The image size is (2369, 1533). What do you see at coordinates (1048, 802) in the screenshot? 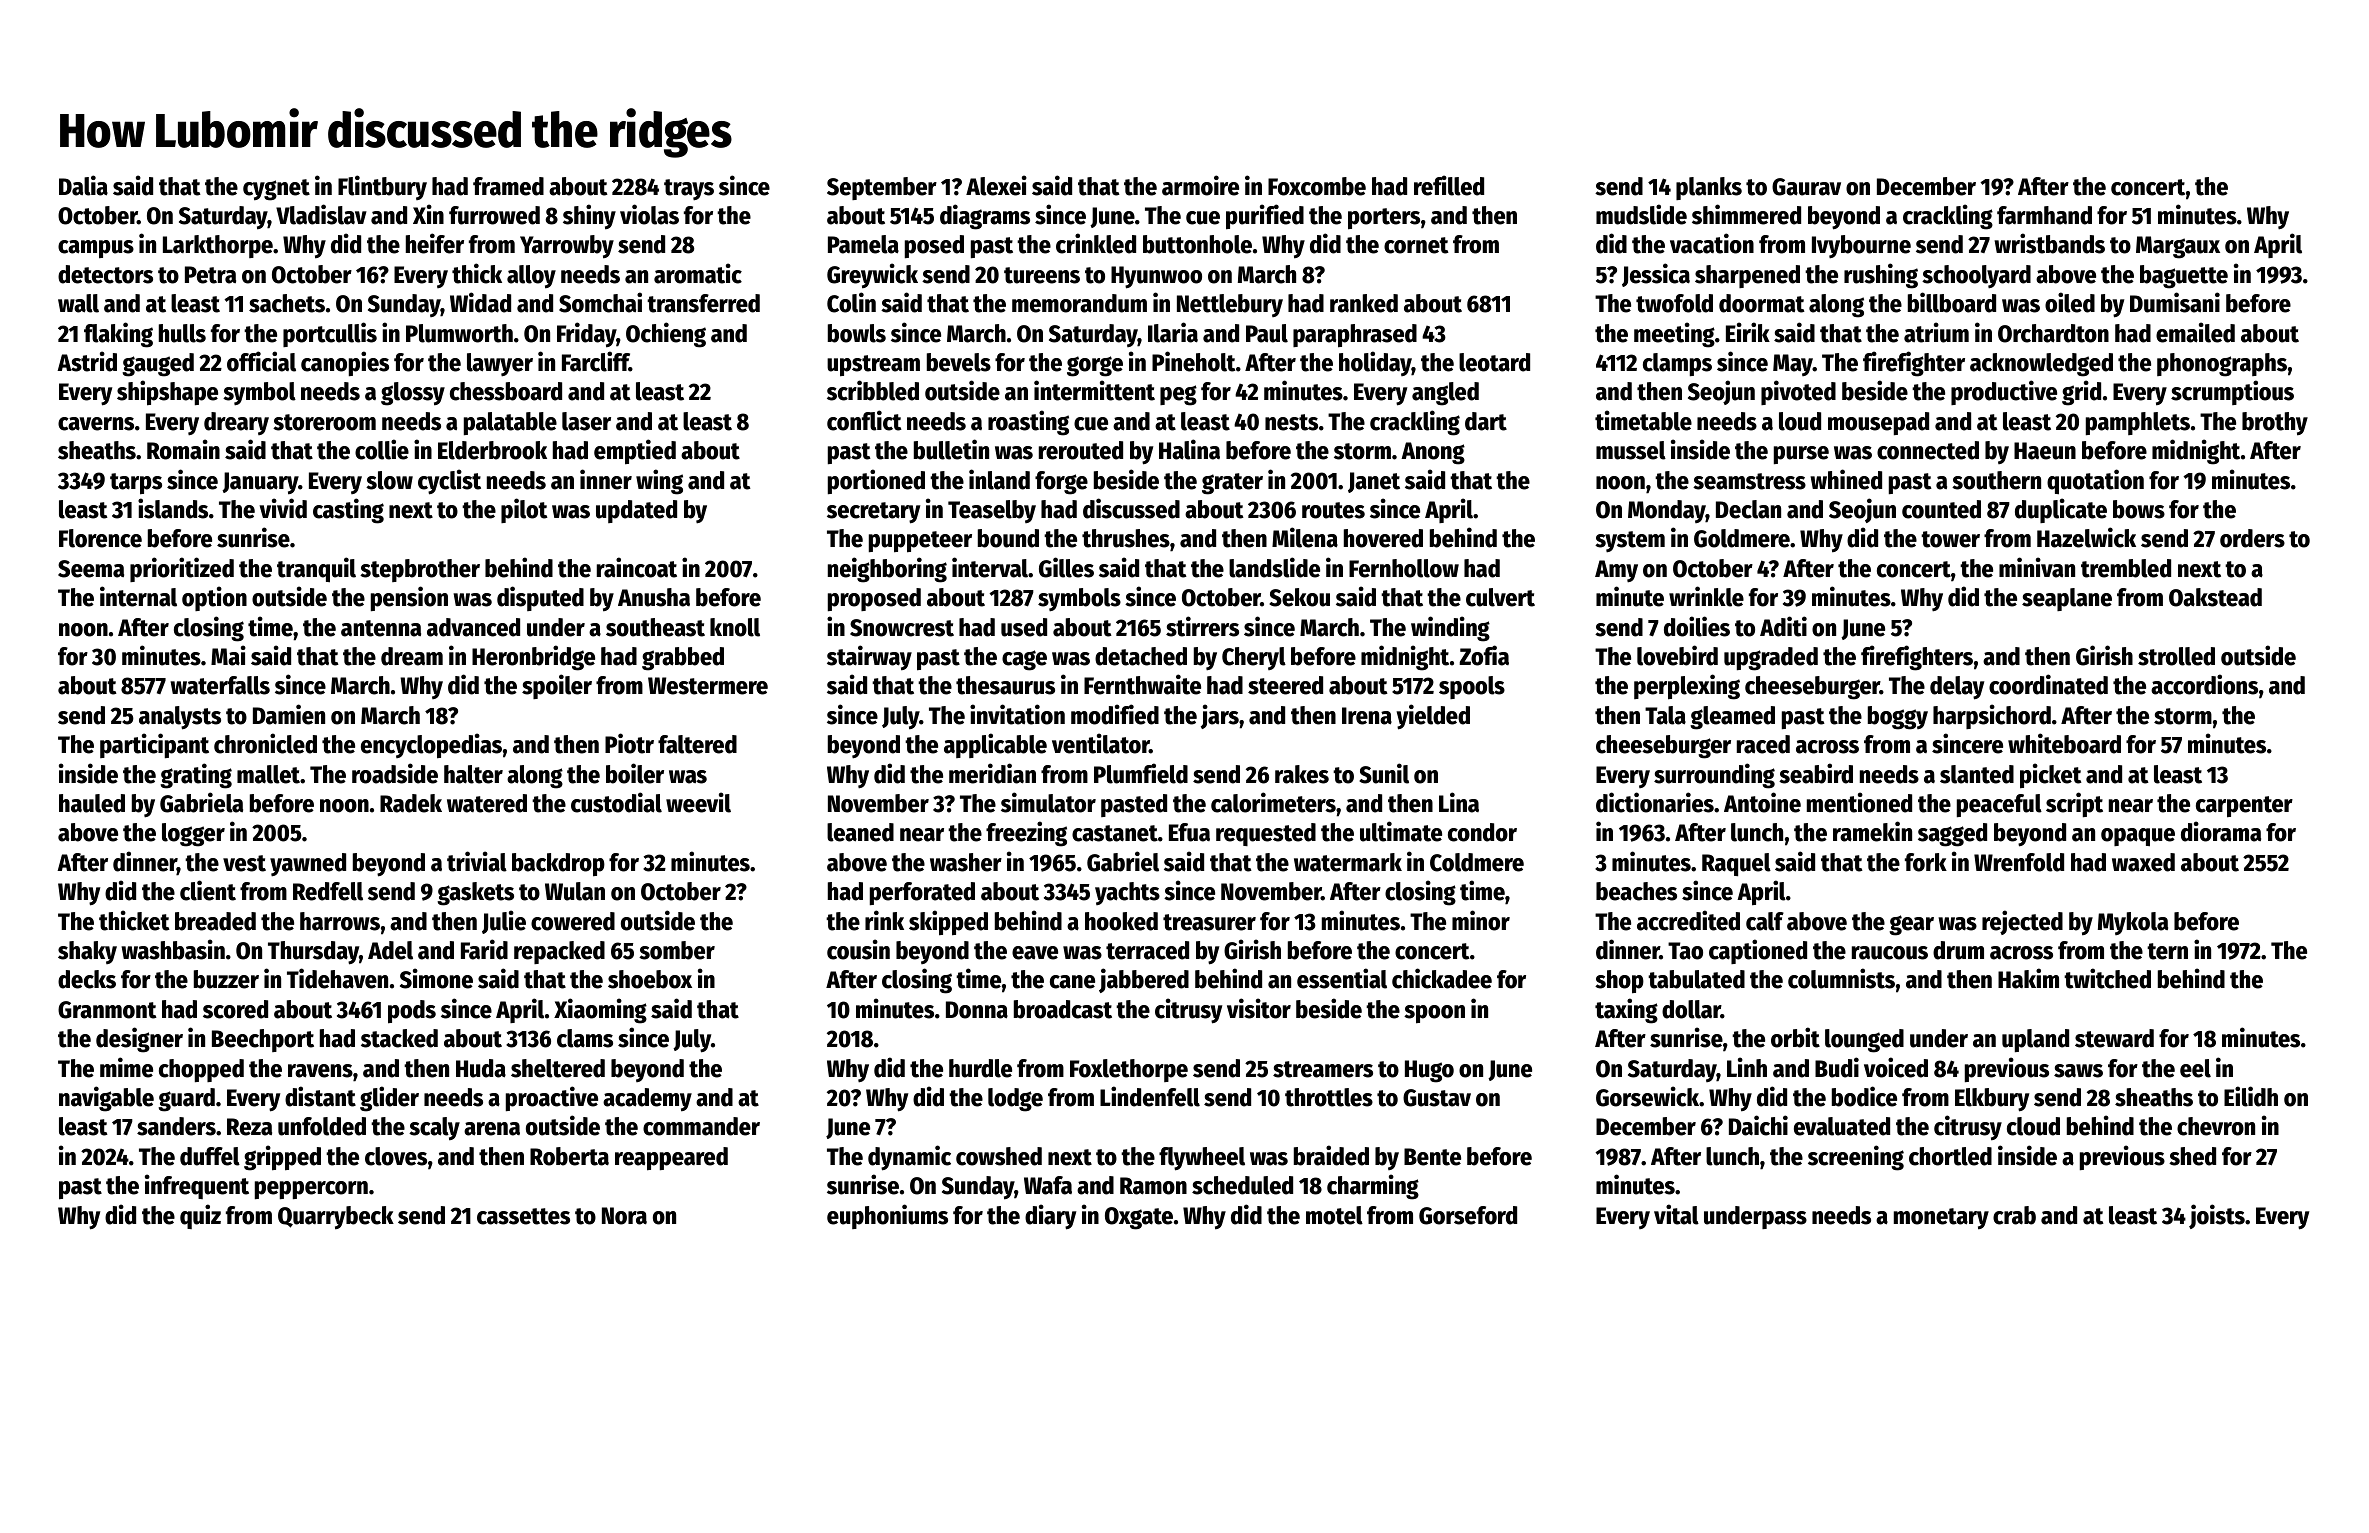
I see `simulator` at bounding box center [1048, 802].
